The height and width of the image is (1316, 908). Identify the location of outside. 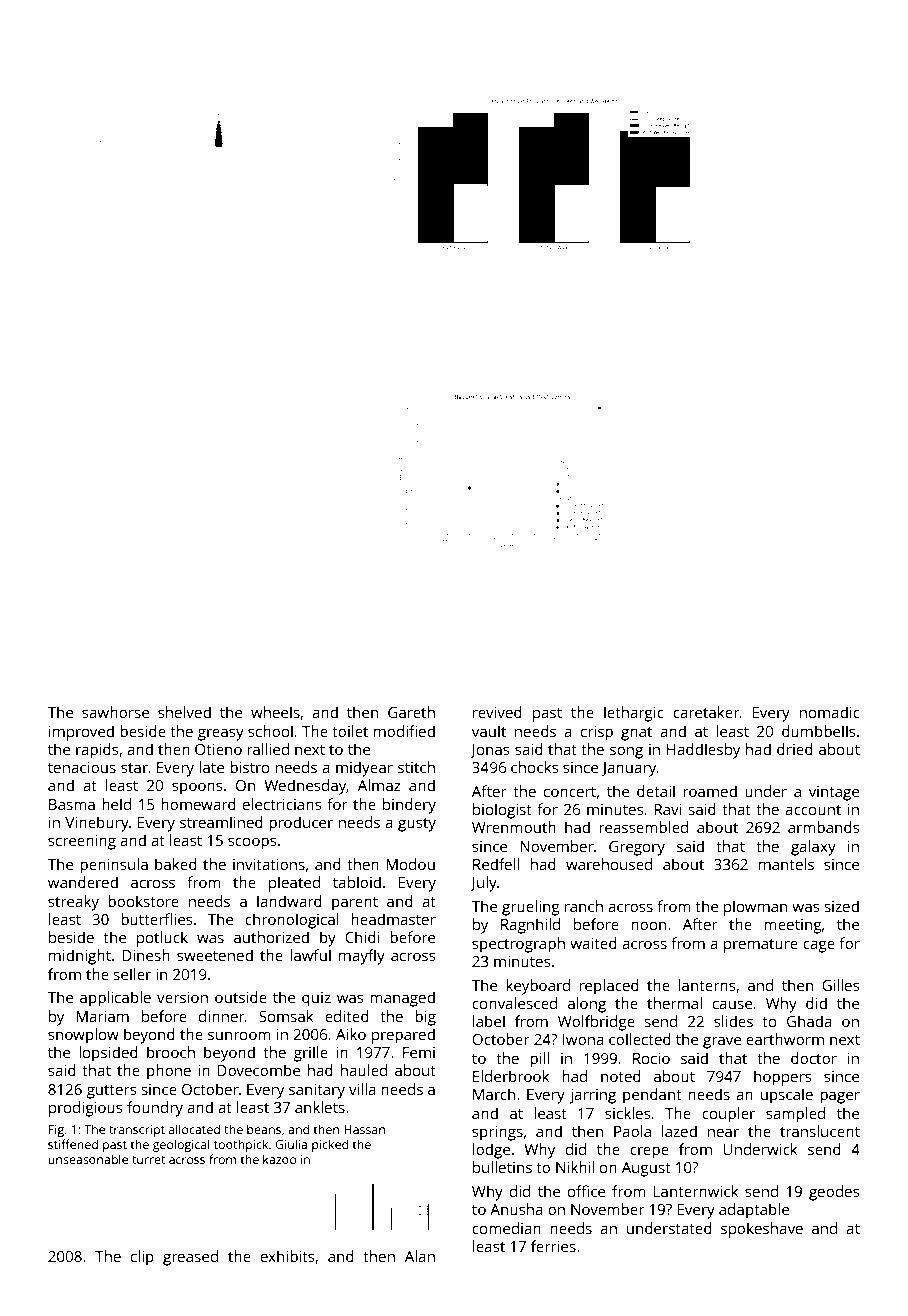
(241, 997).
